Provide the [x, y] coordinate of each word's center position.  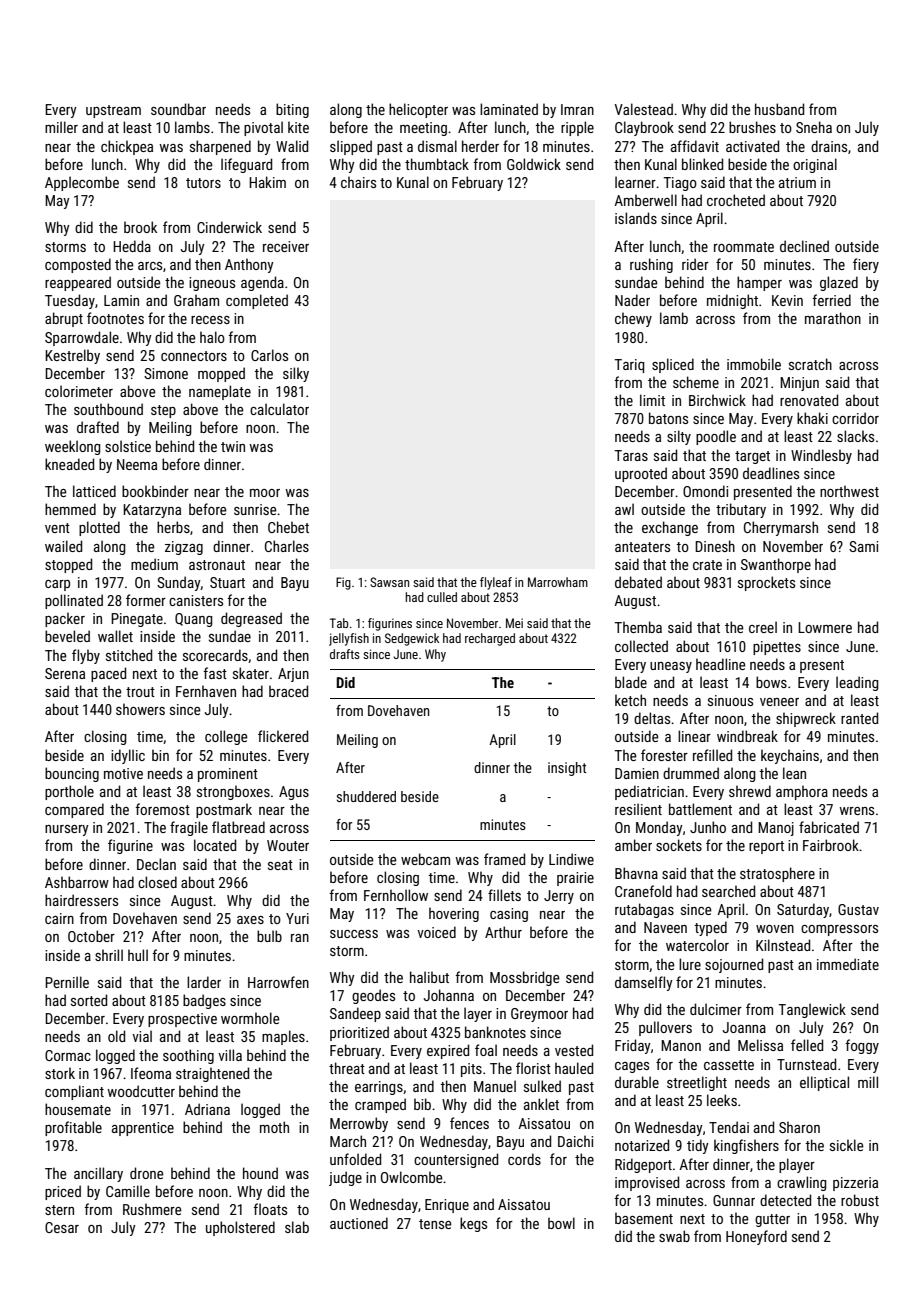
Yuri [297, 918]
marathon [833, 318]
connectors [194, 356]
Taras [631, 455]
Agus [294, 793]
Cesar [62, 1227]
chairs [358, 182]
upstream [113, 111]
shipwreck [806, 719]
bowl [561, 1223]
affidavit [695, 146]
